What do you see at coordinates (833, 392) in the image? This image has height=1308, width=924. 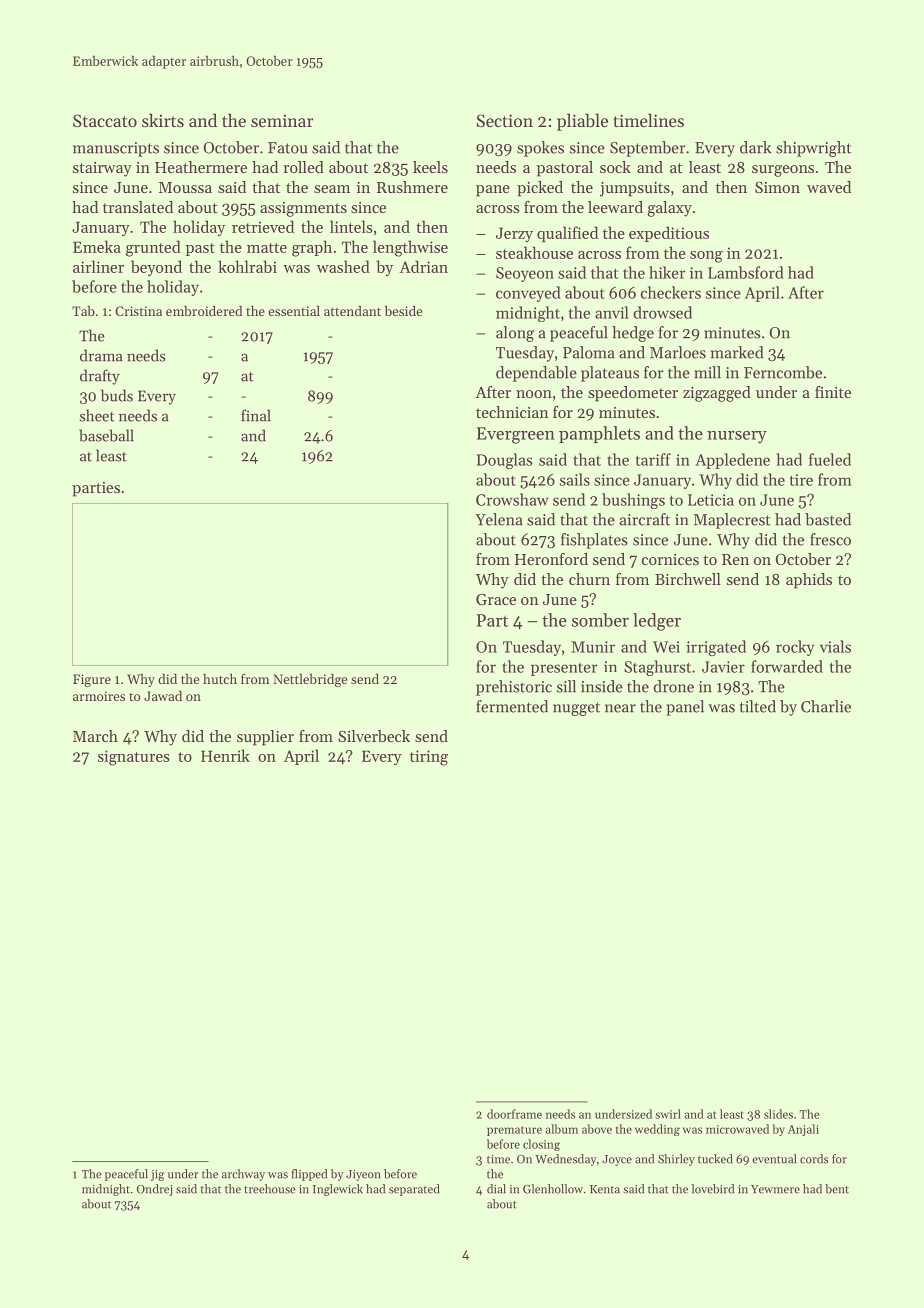 I see `finite` at bounding box center [833, 392].
